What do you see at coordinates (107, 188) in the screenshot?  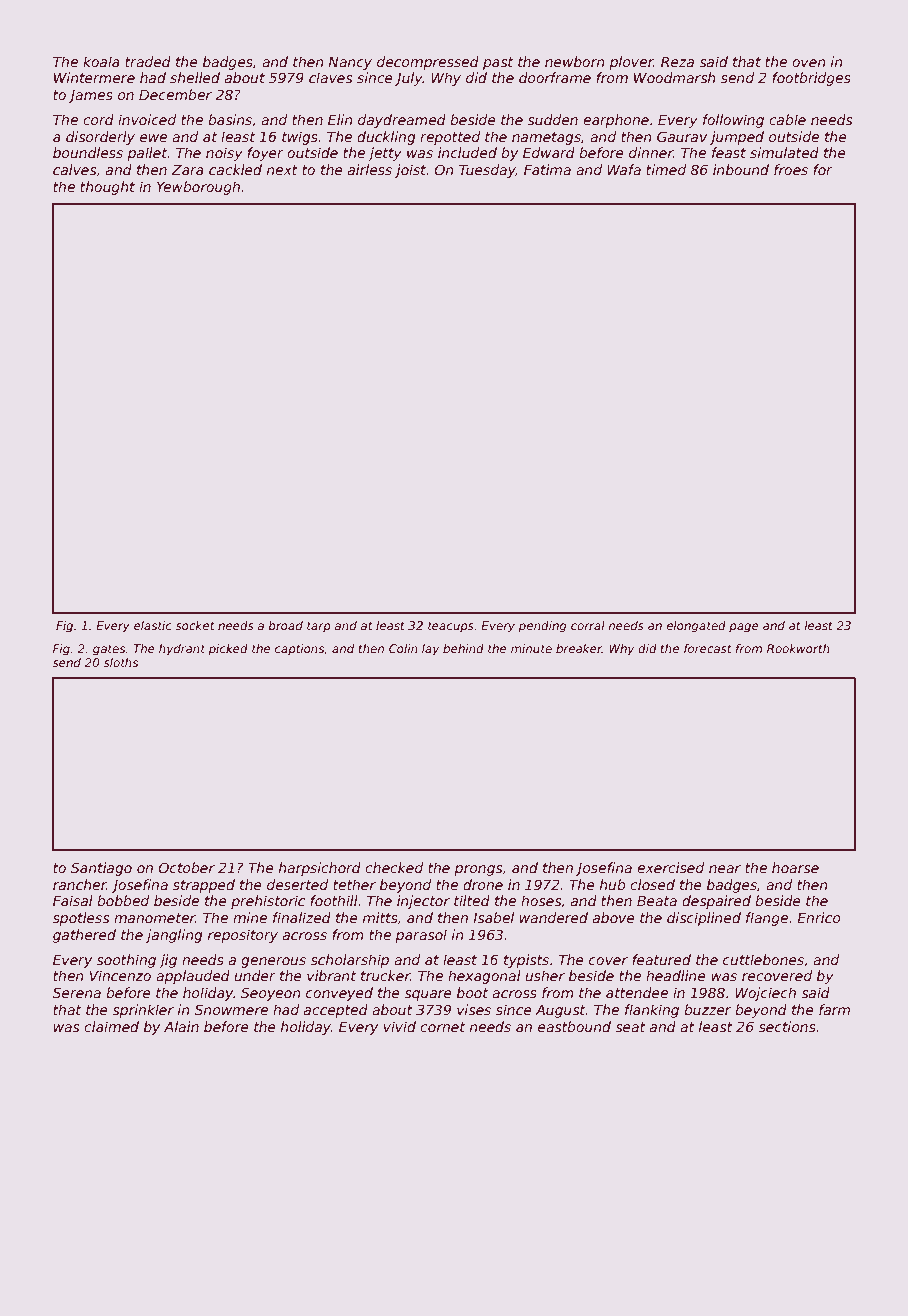 I see `thought` at bounding box center [107, 188].
